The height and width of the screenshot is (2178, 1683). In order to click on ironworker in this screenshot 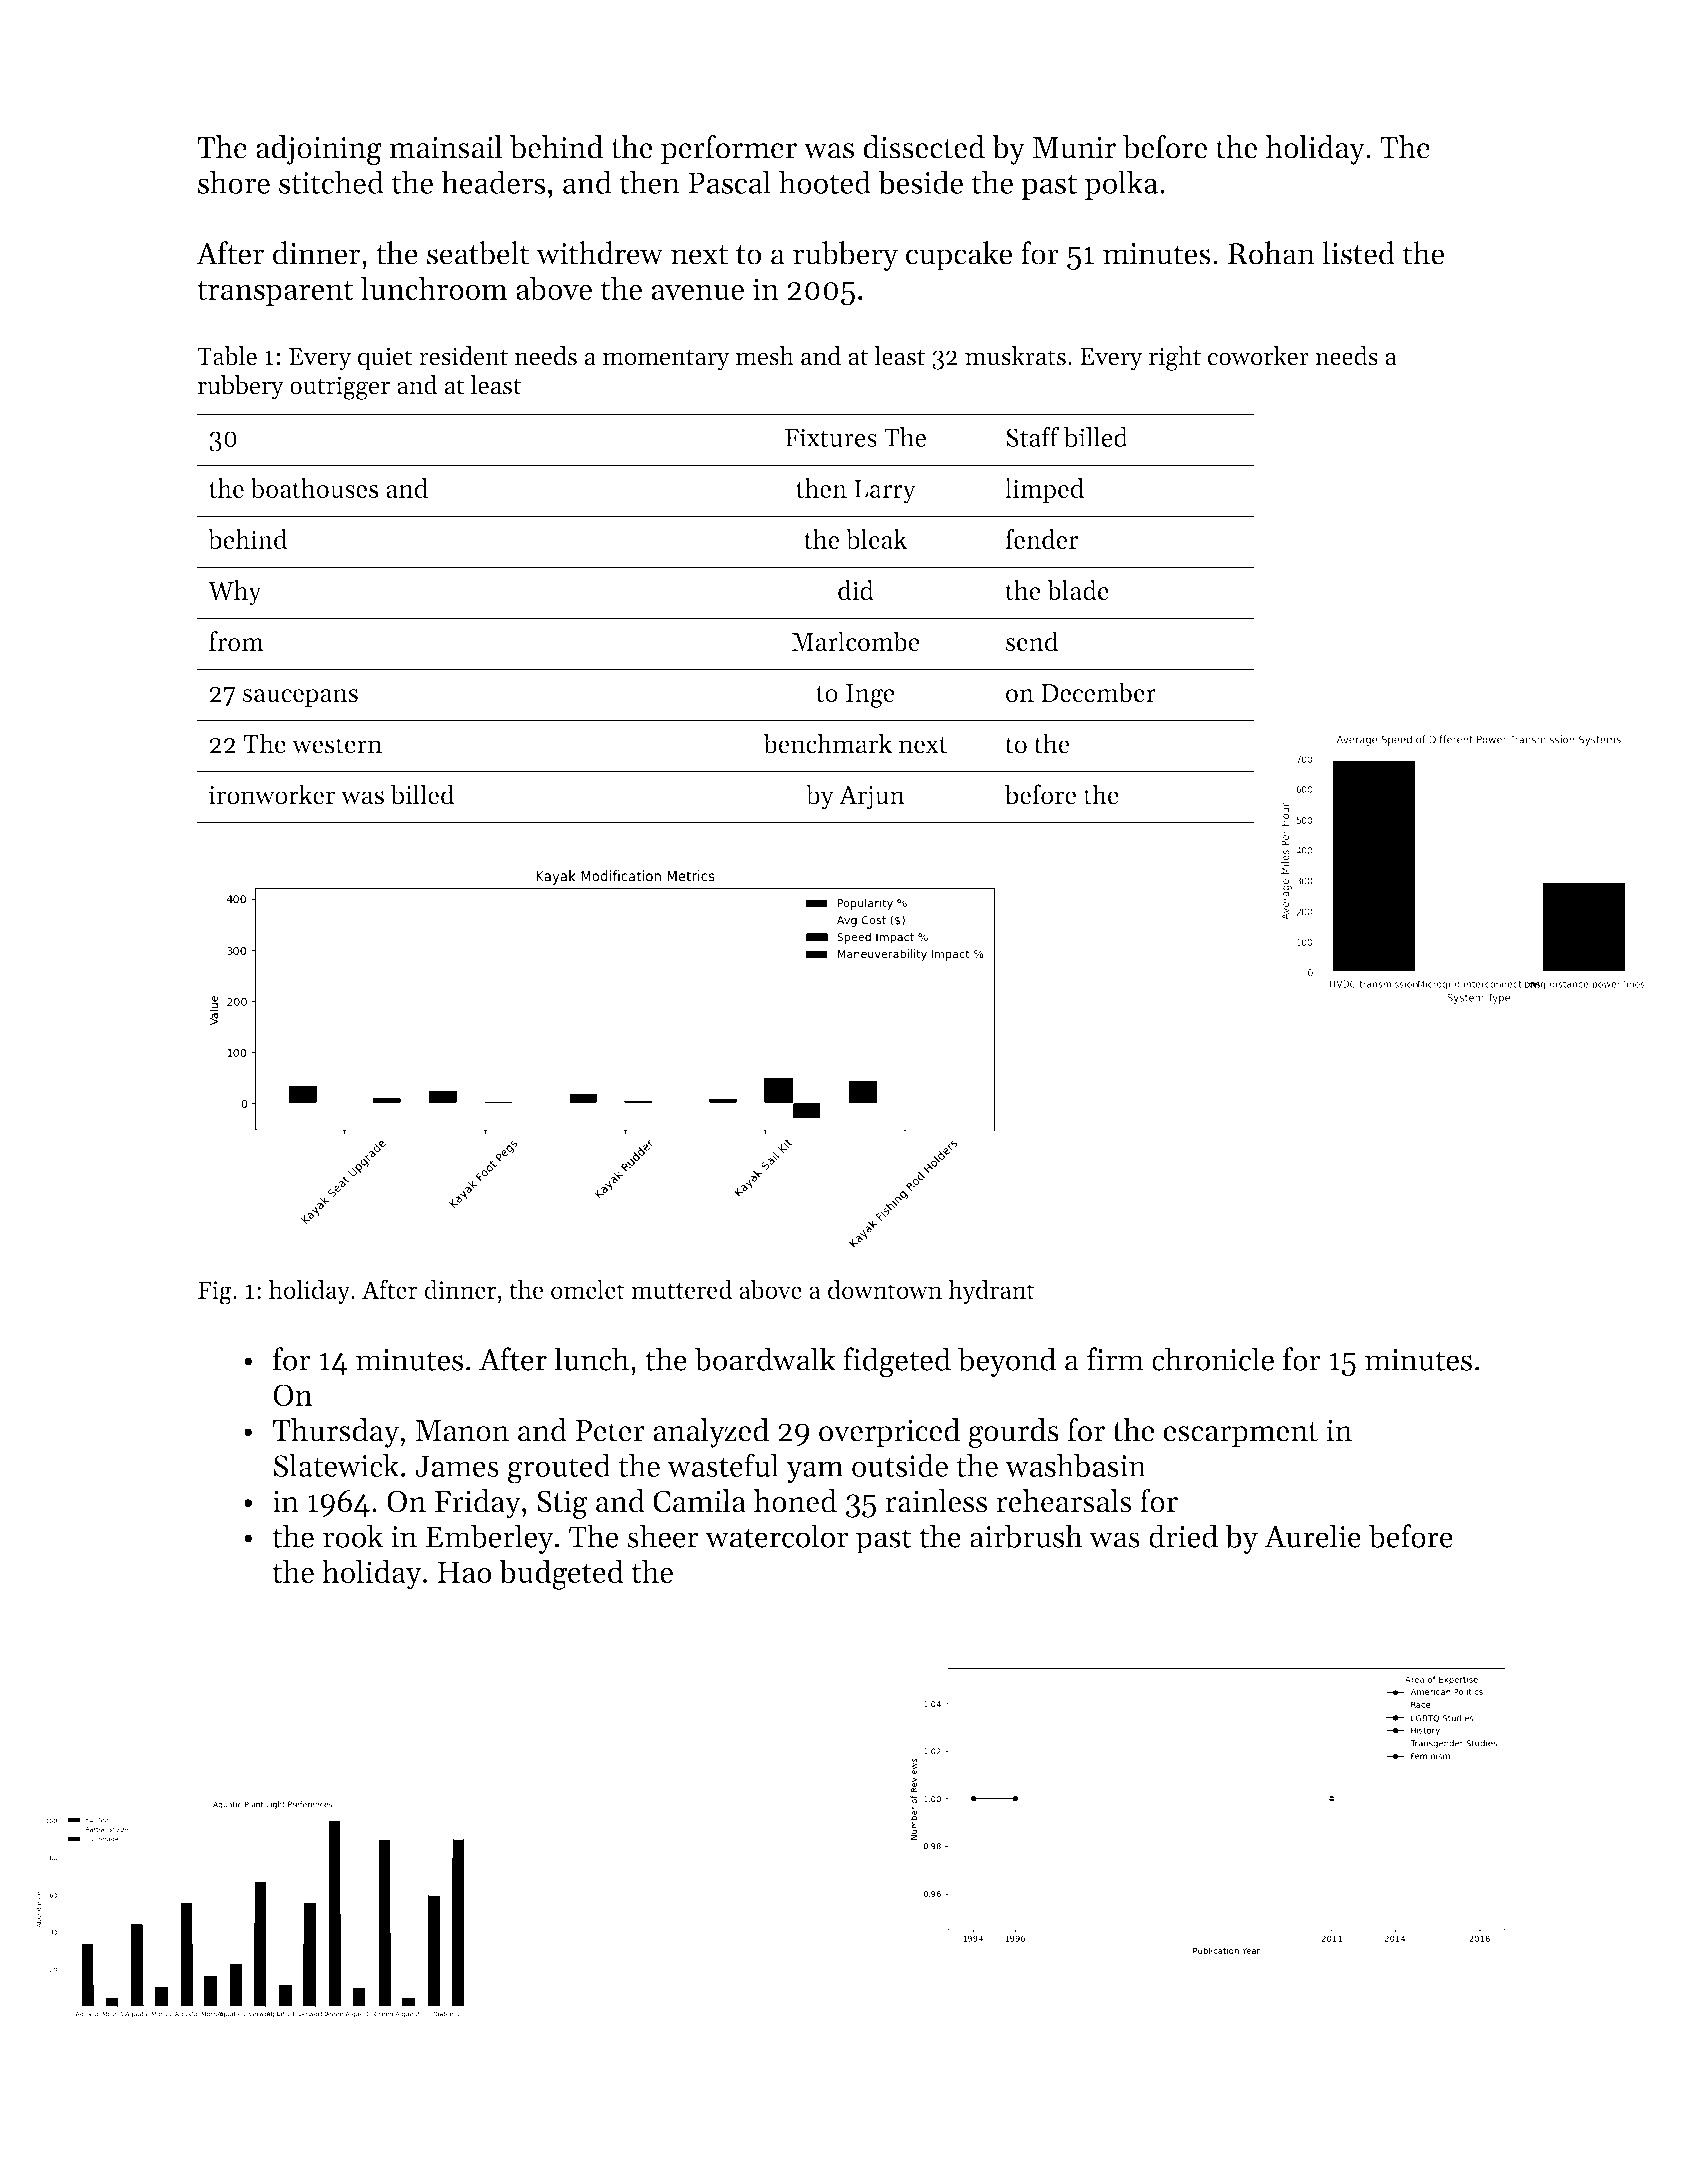, I will do `click(272, 794)`.
